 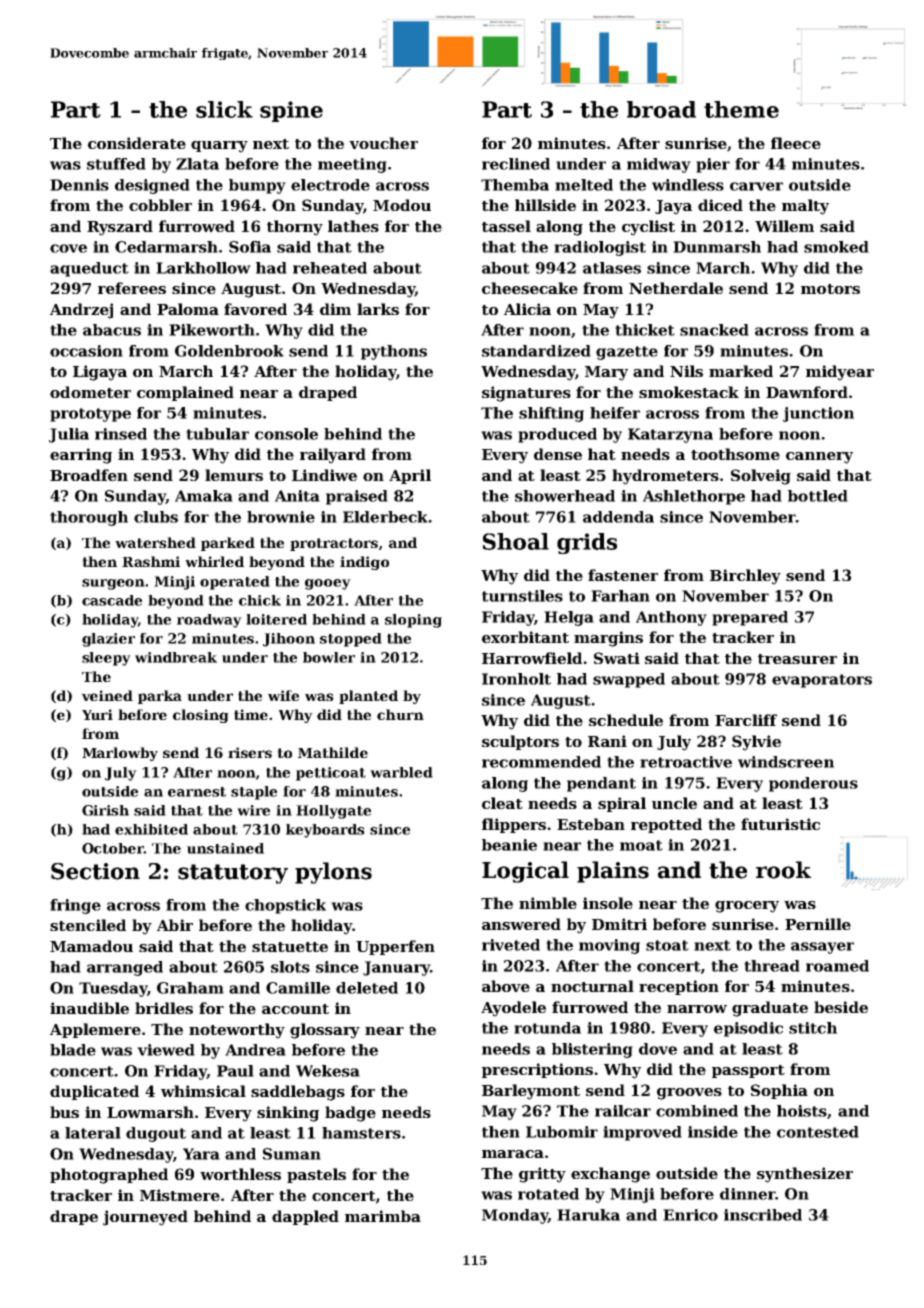 I want to click on riveted, so click(x=511, y=945).
